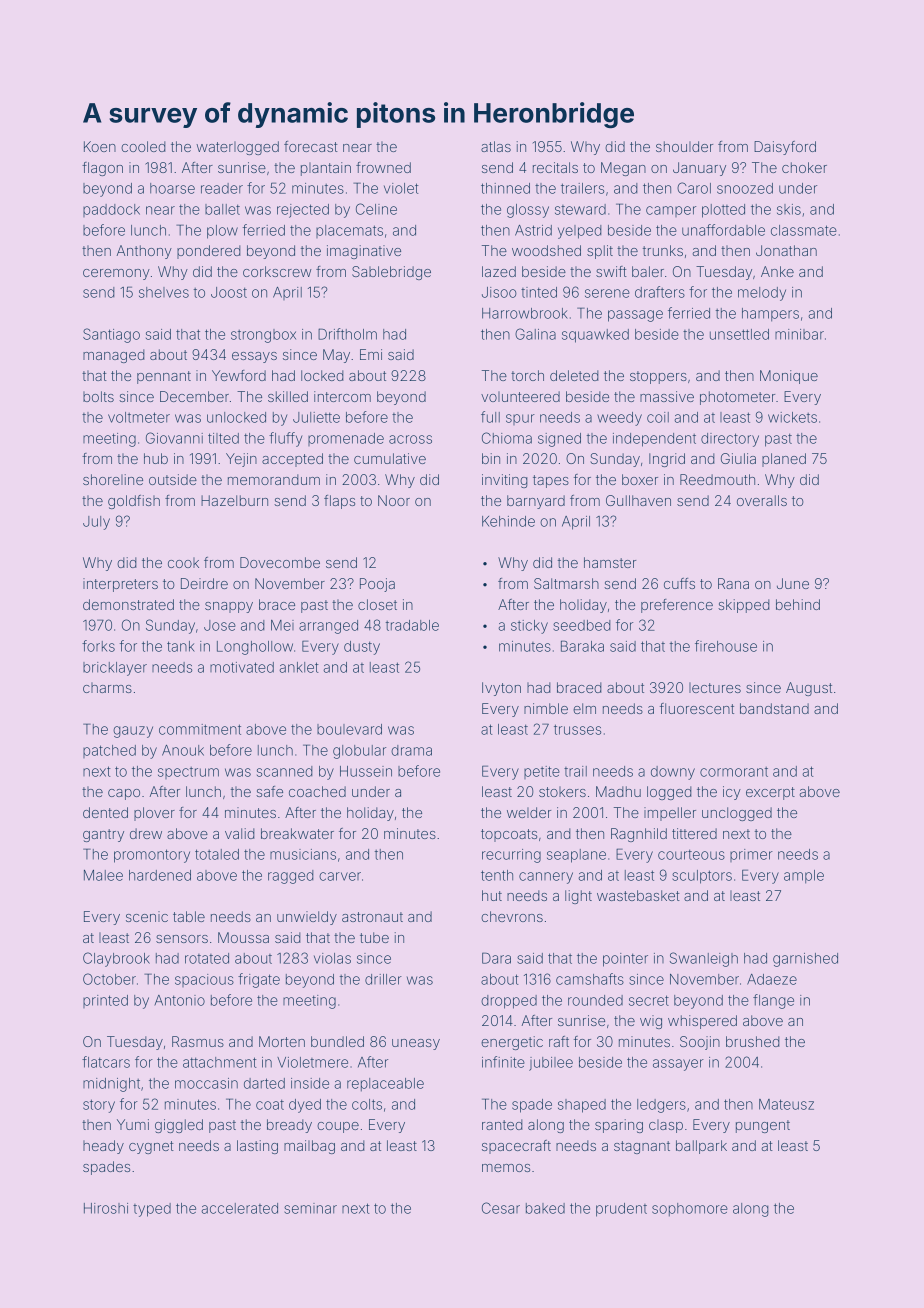  Describe the element at coordinates (229, 292) in the document. I see `Joost` at that location.
